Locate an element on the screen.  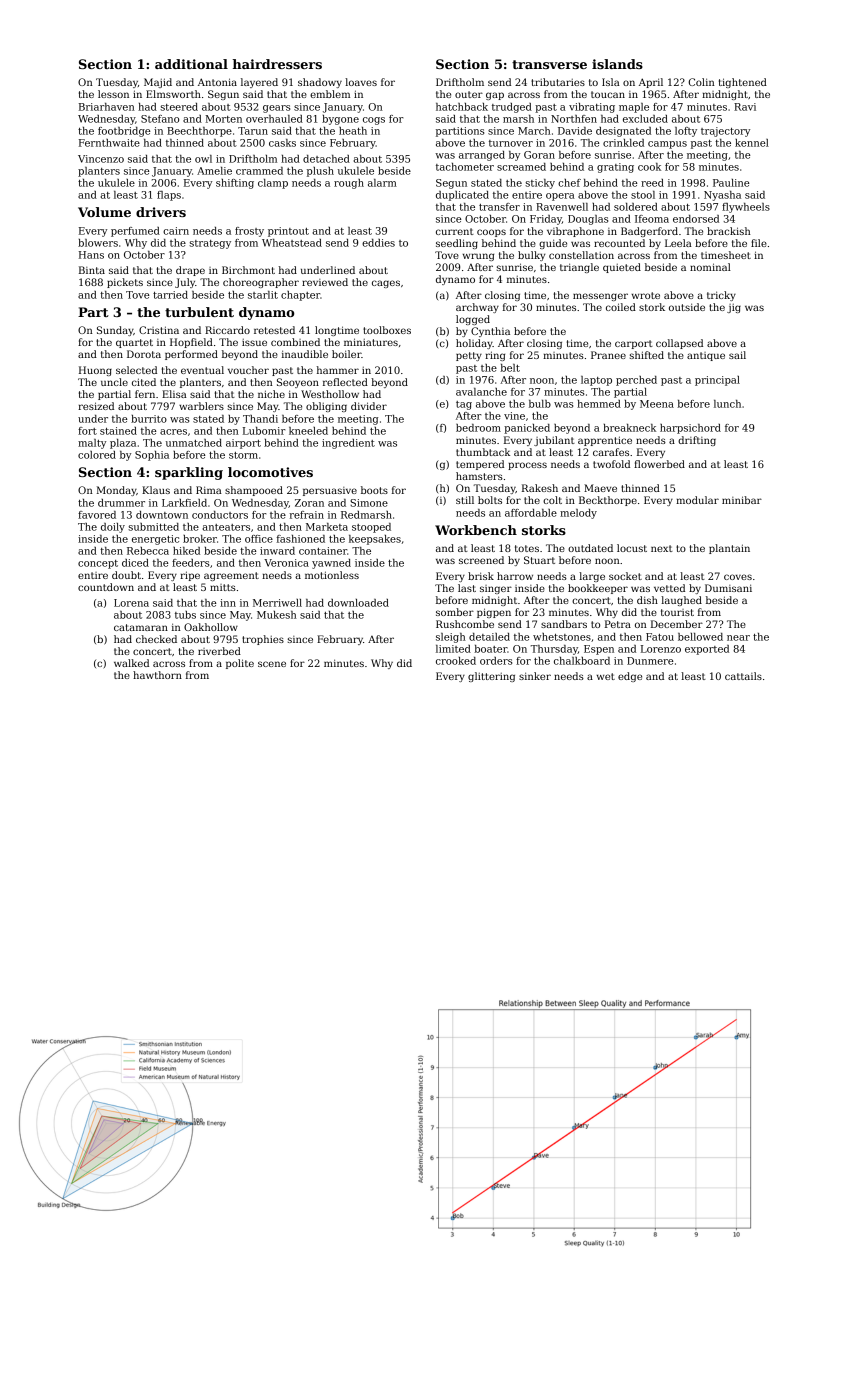
hawthorn is located at coordinates (157, 675).
